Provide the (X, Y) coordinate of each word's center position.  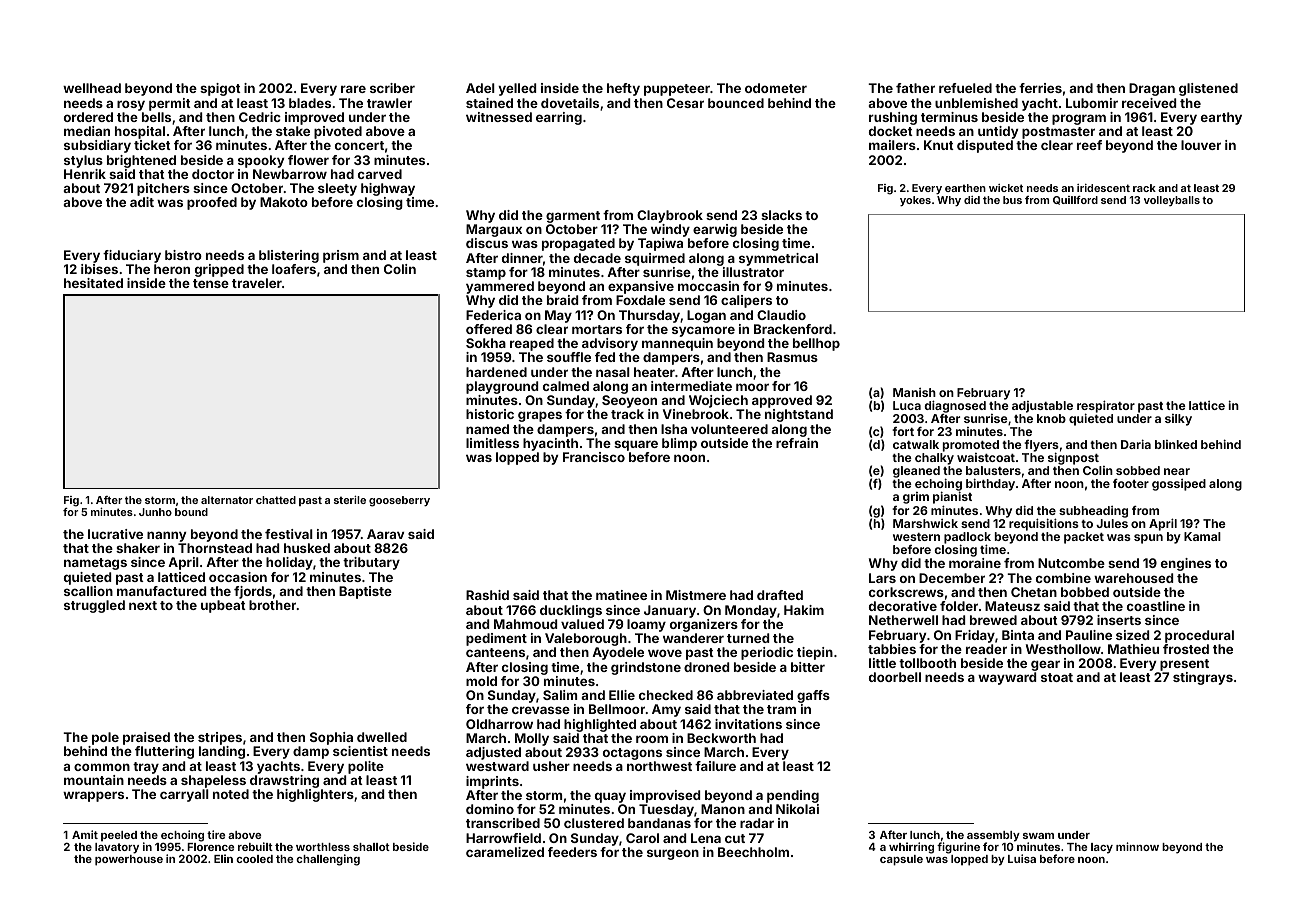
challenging (328, 860)
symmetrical (778, 259)
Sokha (486, 343)
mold (481, 681)
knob (1051, 418)
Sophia (331, 738)
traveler (257, 283)
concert (359, 145)
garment (573, 217)
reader (986, 649)
